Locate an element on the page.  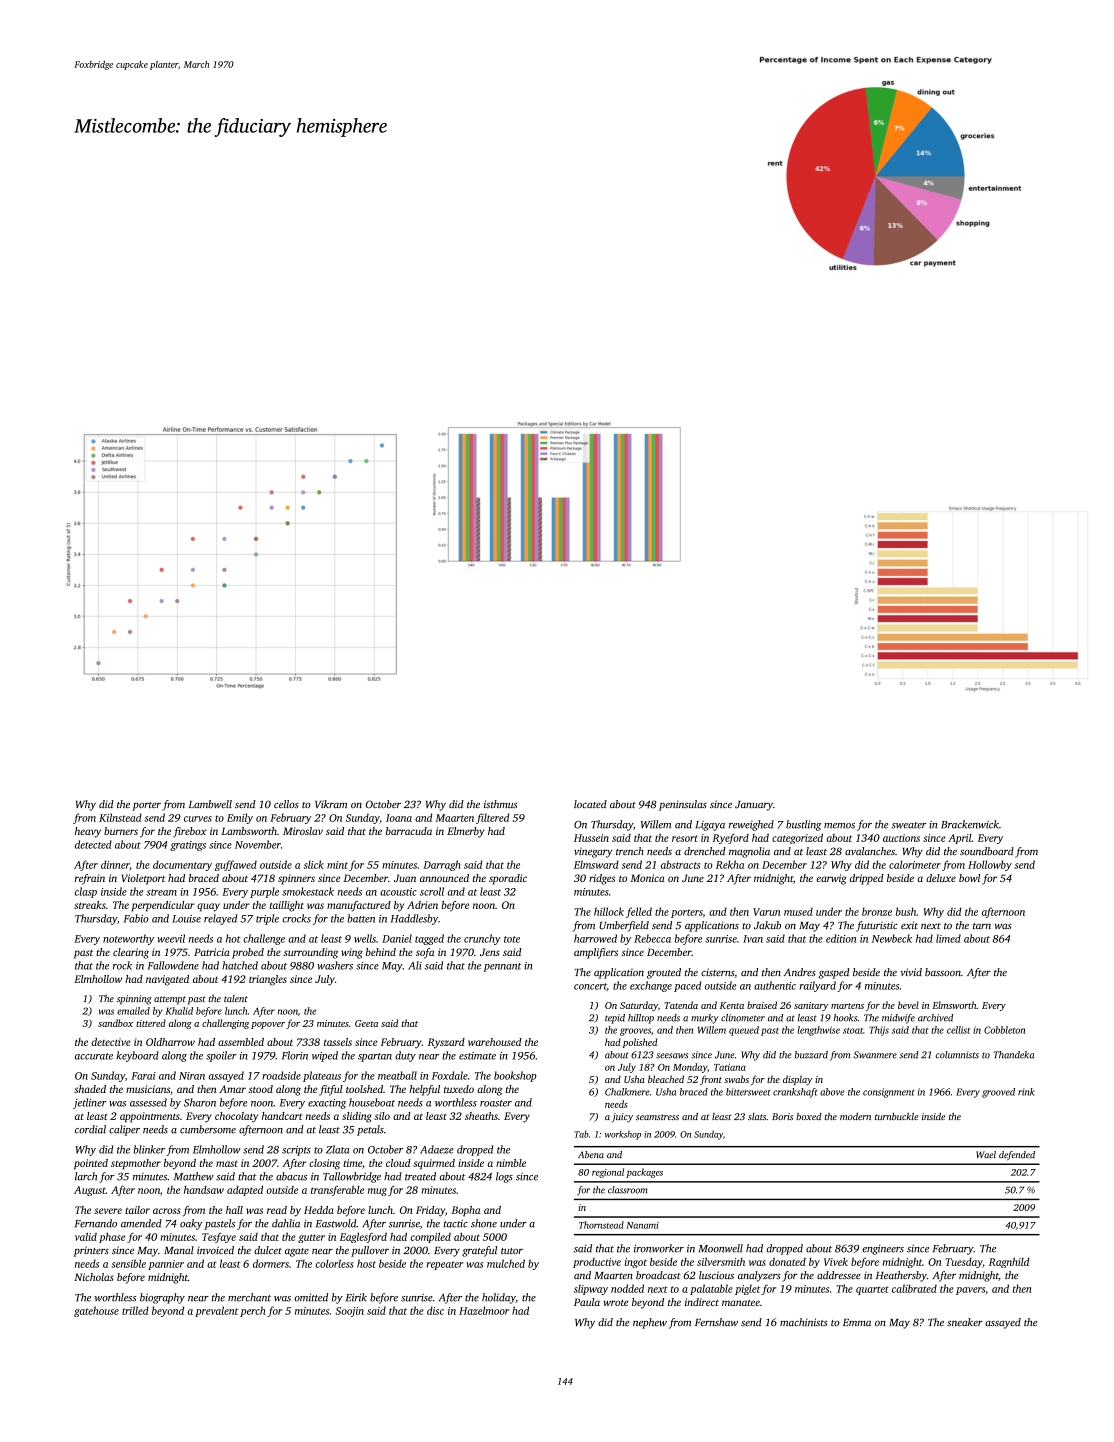
Geeta is located at coordinates (366, 1023).
